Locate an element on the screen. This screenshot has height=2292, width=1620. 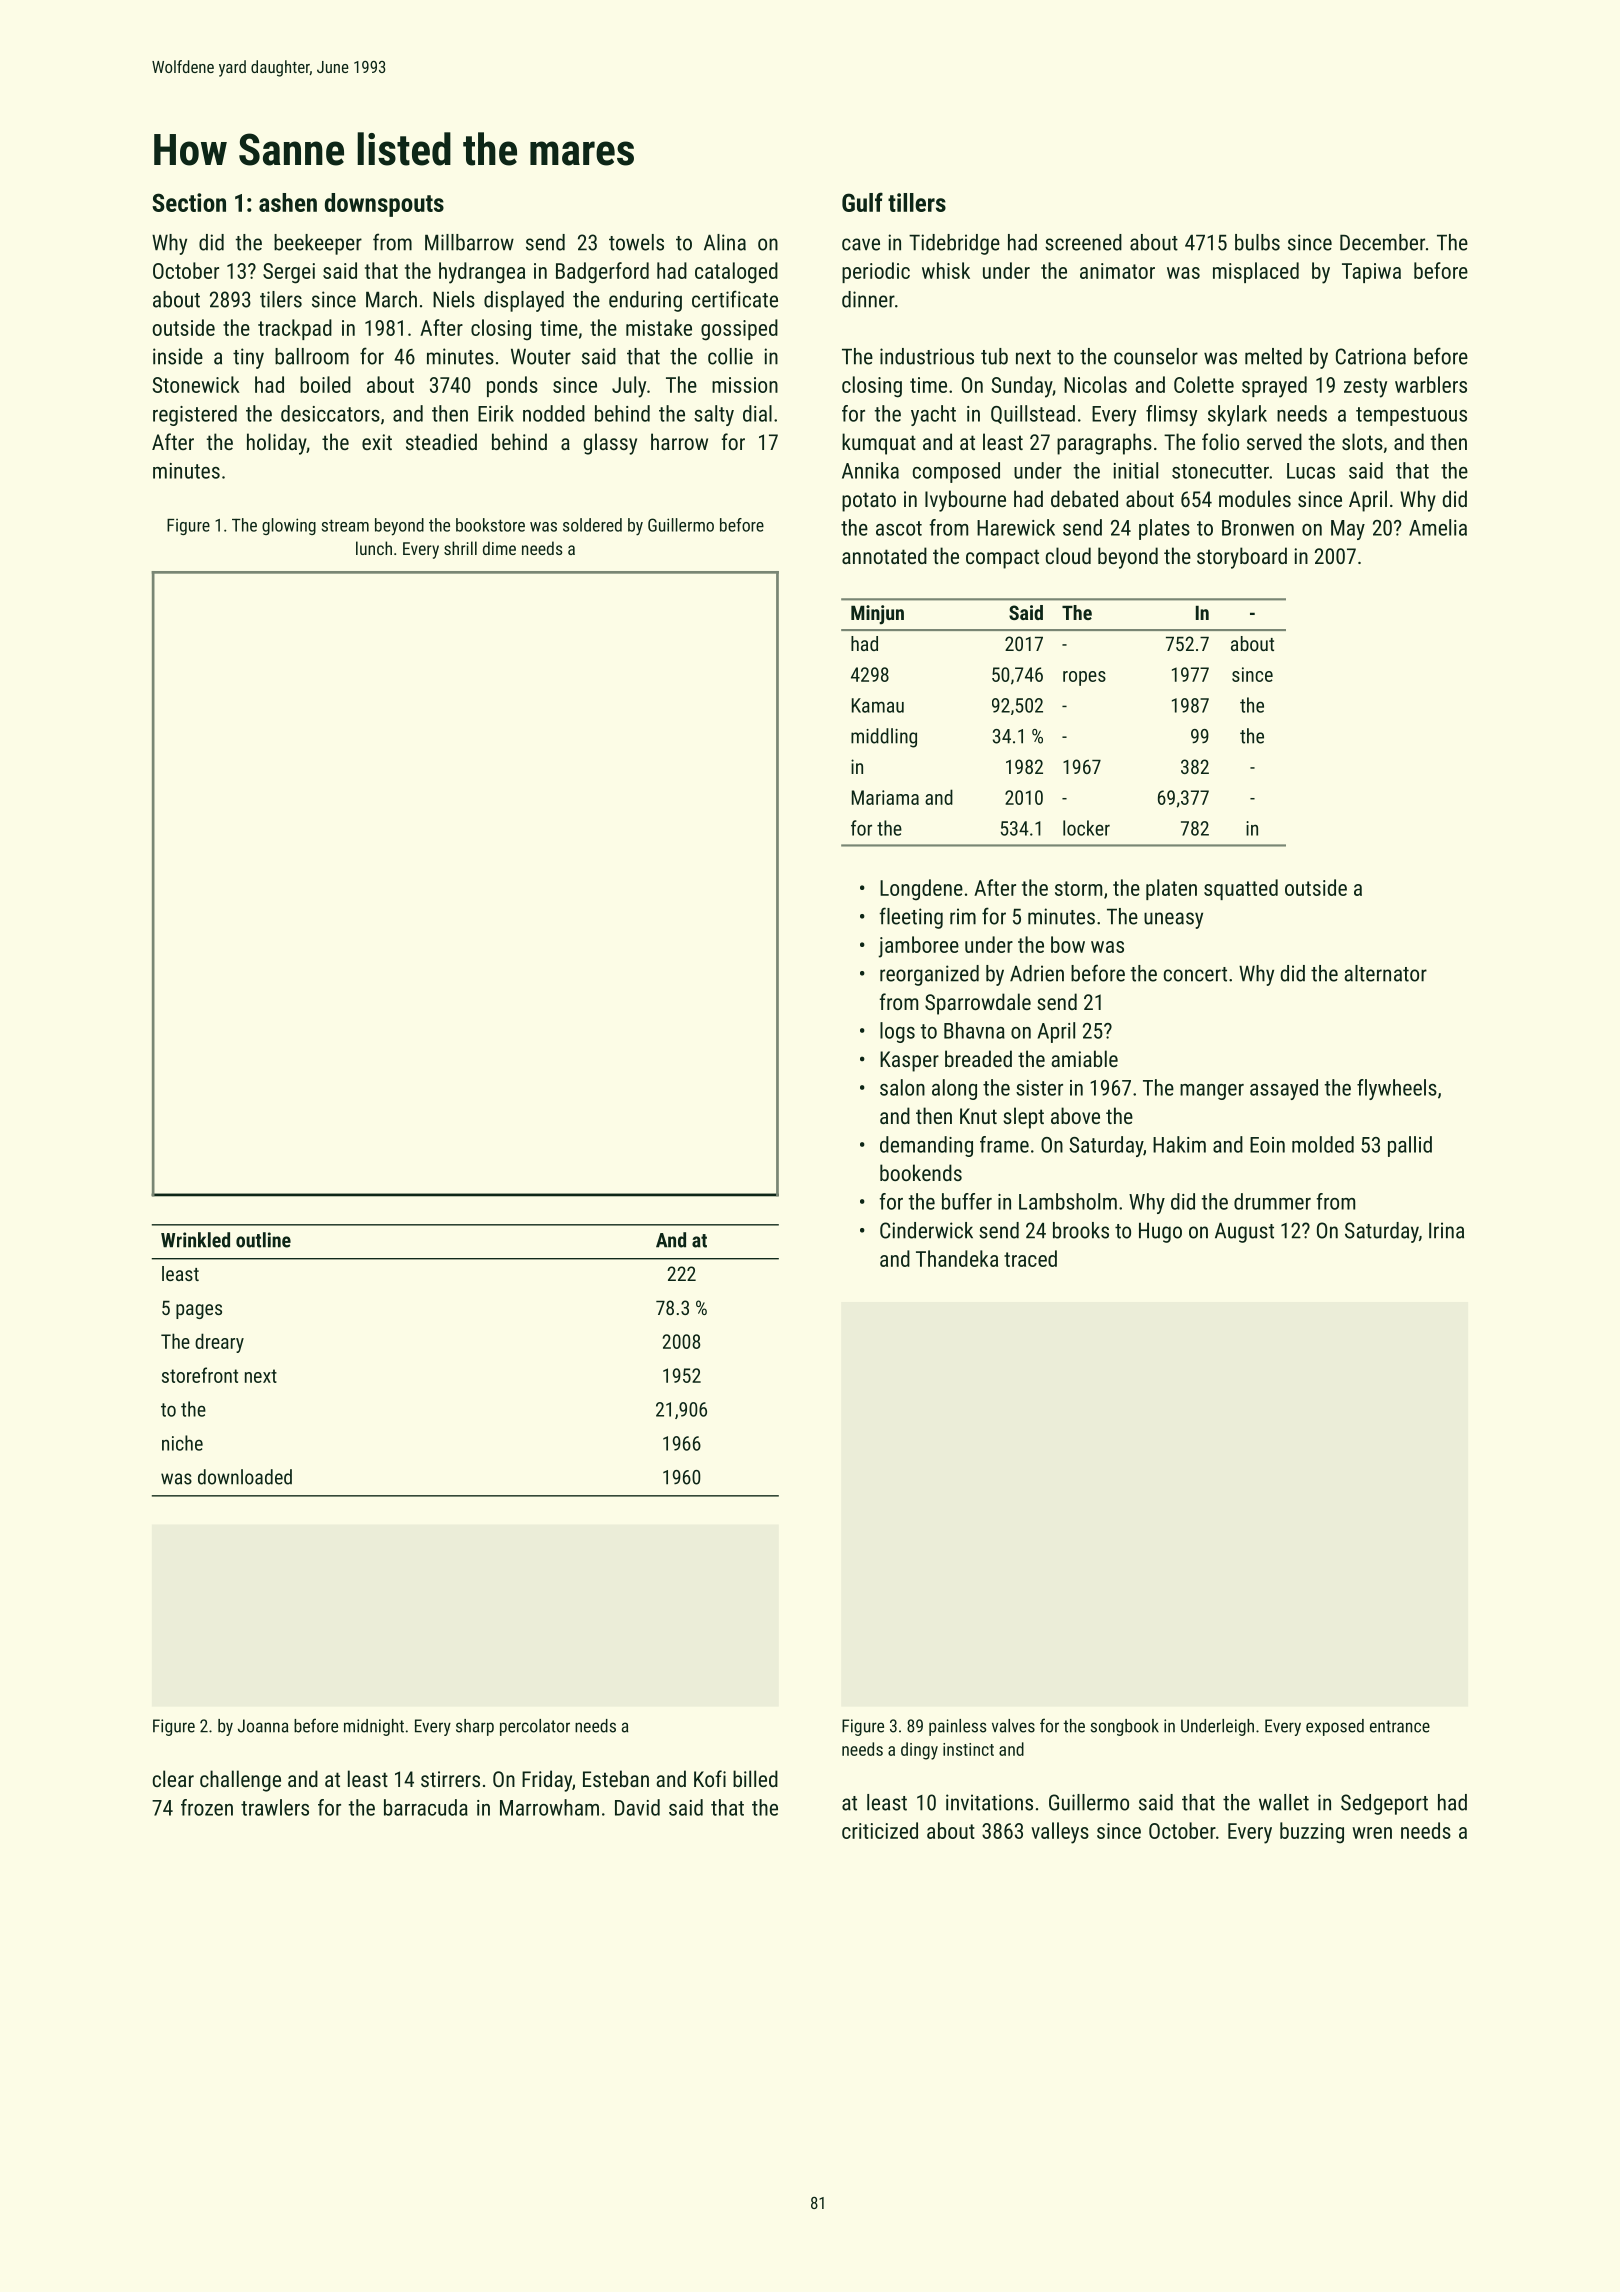
logs is located at coordinates (897, 1032).
